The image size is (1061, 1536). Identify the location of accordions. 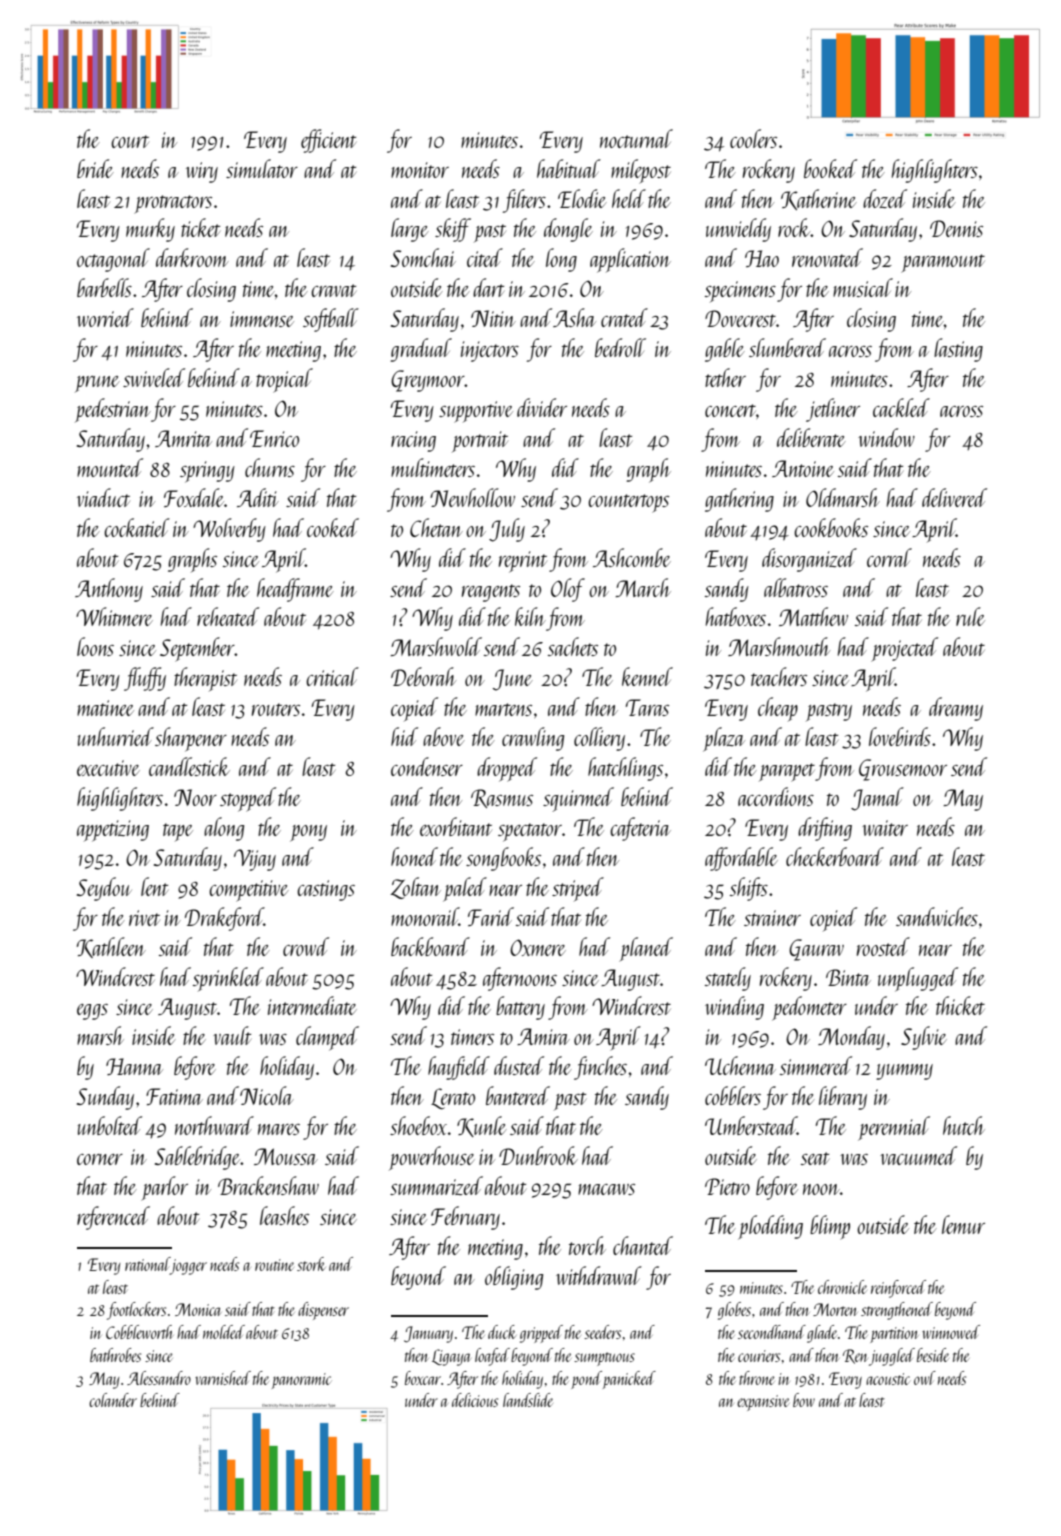
(776, 796).
